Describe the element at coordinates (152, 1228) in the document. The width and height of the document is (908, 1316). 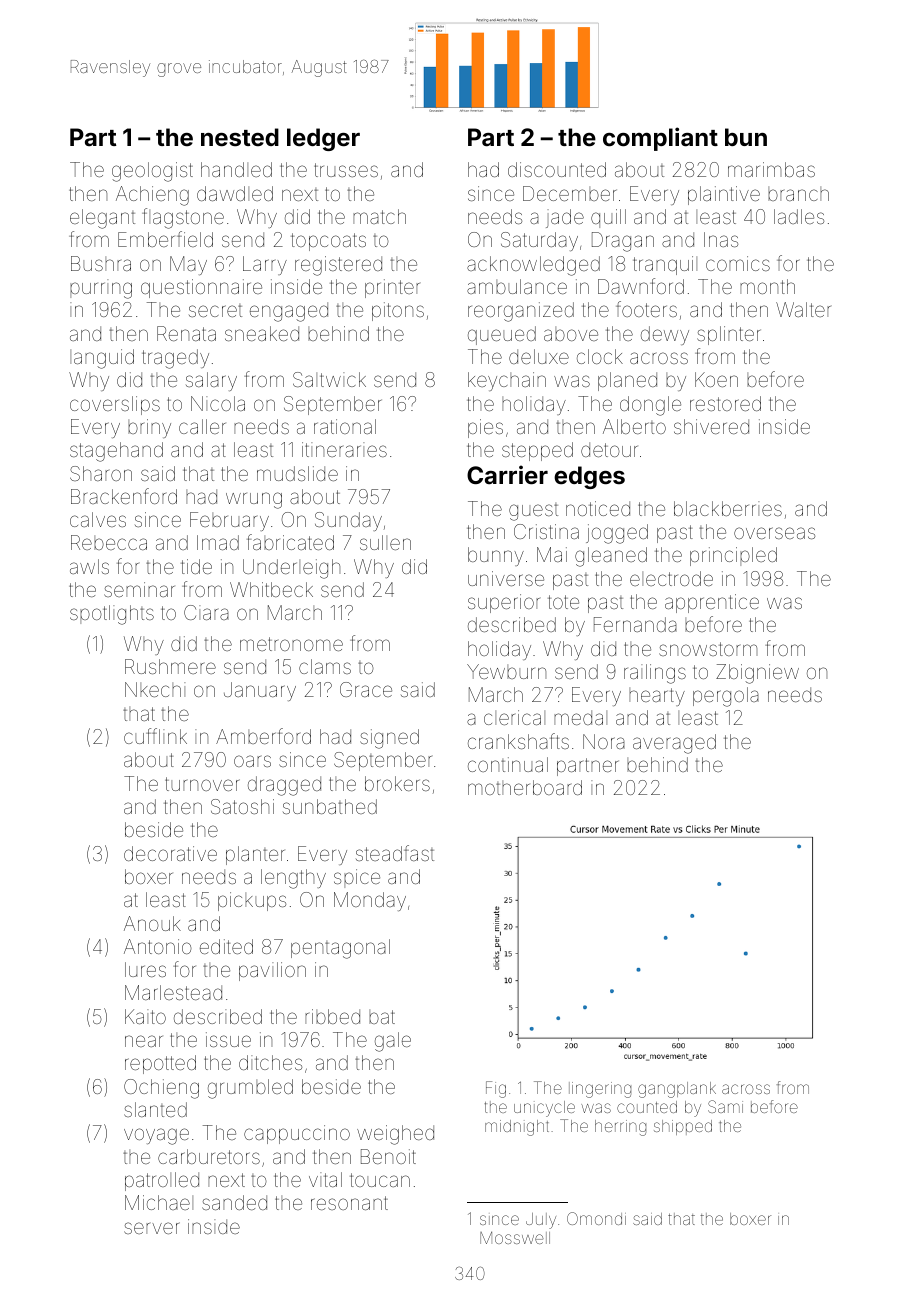
I see `server` at that location.
